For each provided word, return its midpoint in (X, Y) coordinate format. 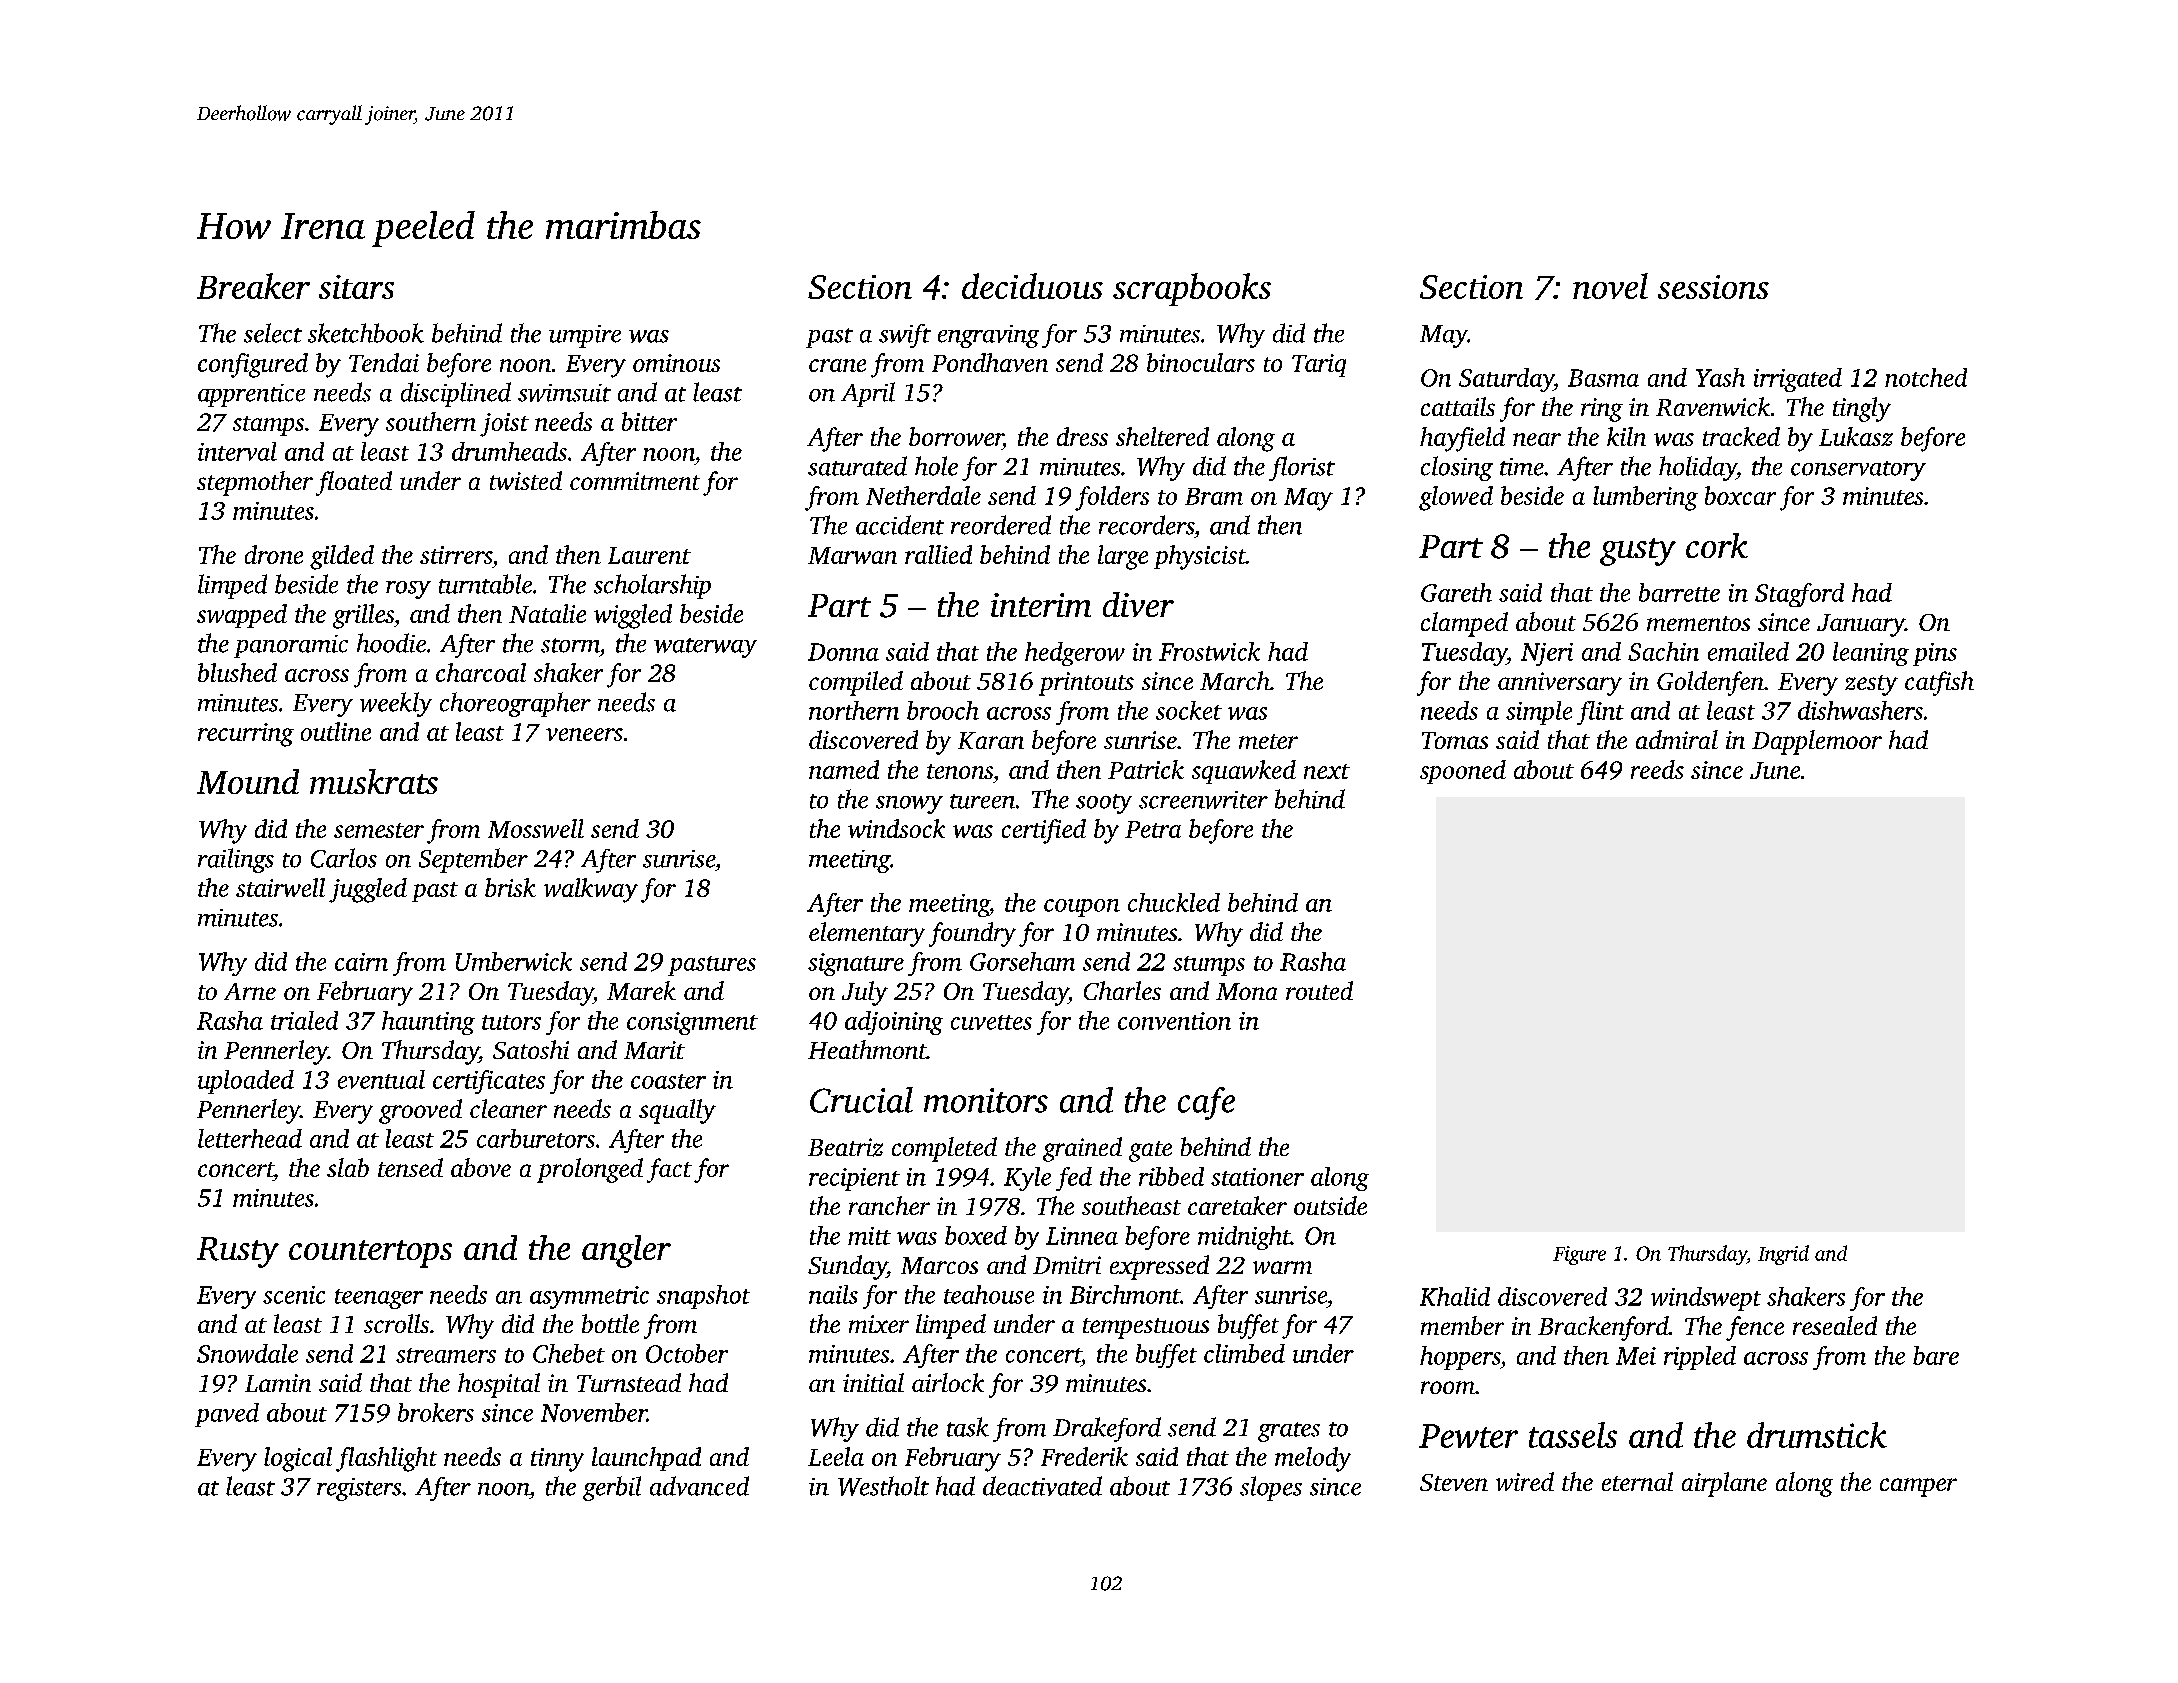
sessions (1713, 287)
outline (336, 731)
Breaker (253, 286)
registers (359, 1489)
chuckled (1174, 902)
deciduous (1032, 286)
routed (1319, 990)
